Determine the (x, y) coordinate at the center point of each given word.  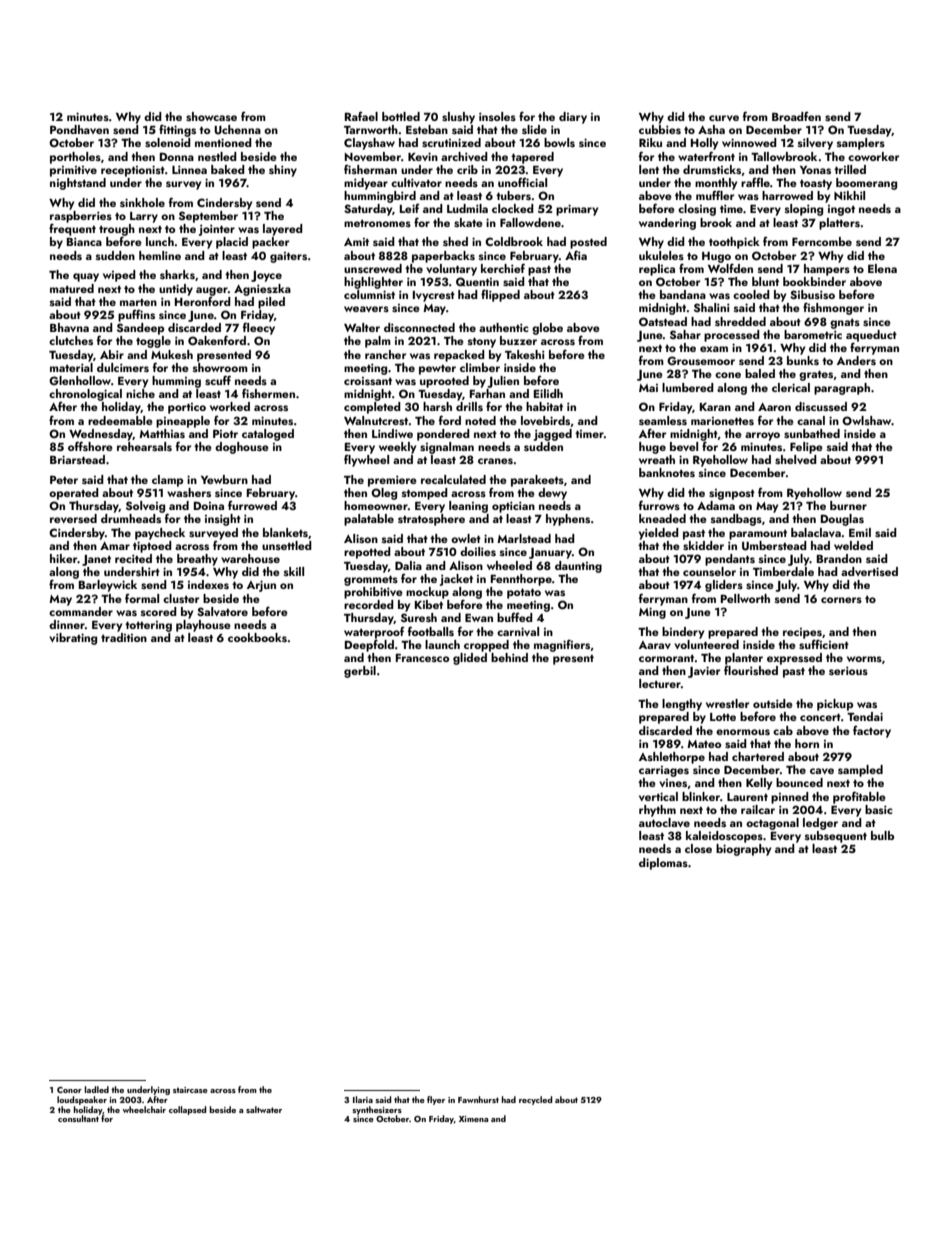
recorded (369, 604)
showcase (211, 116)
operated (74, 494)
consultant (78, 1118)
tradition (124, 637)
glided (470, 659)
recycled (535, 1100)
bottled (401, 116)
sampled (860, 771)
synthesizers (377, 1110)
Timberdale (783, 571)
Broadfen (796, 116)
